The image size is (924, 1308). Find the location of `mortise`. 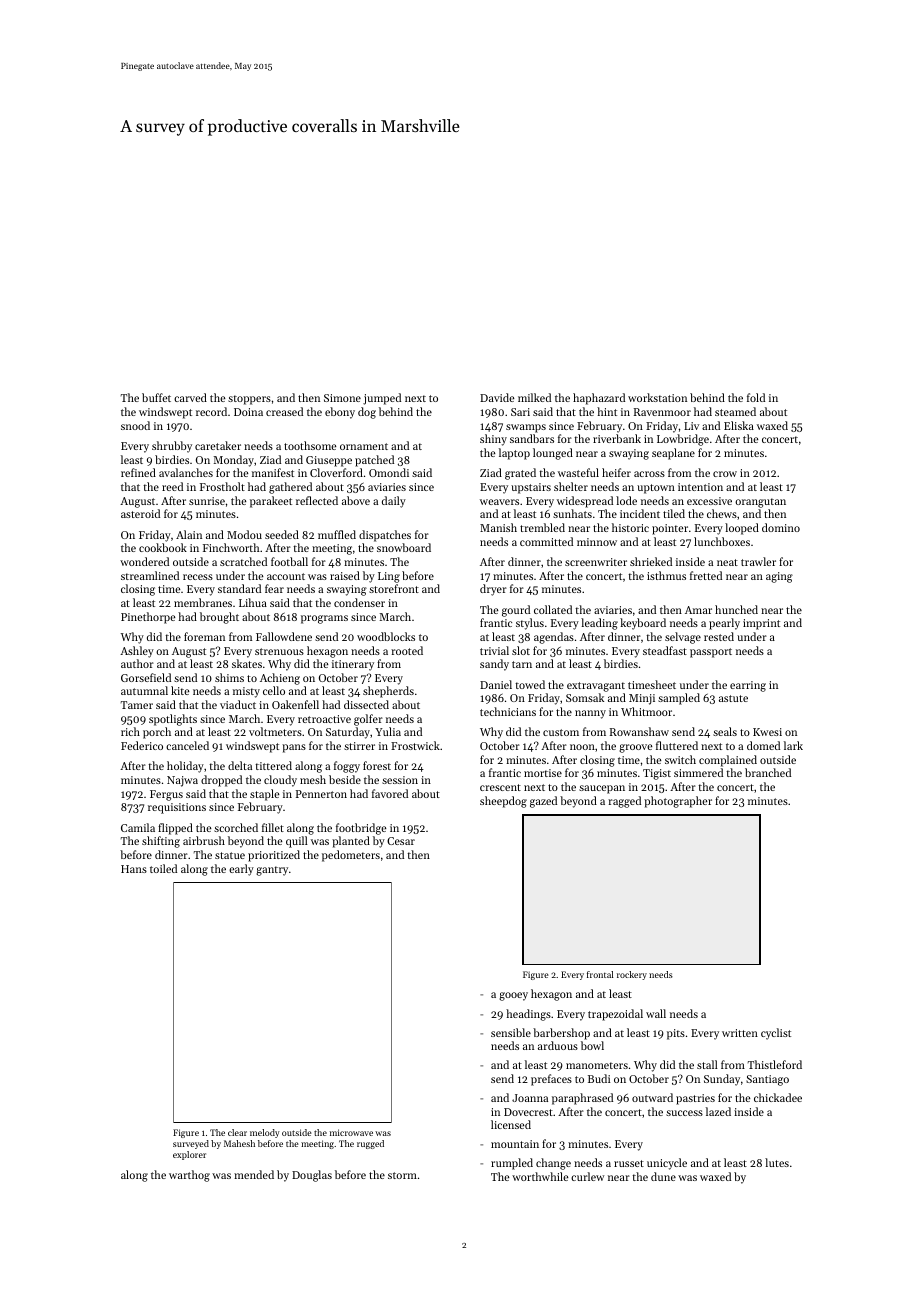

mortise is located at coordinates (543, 773).
